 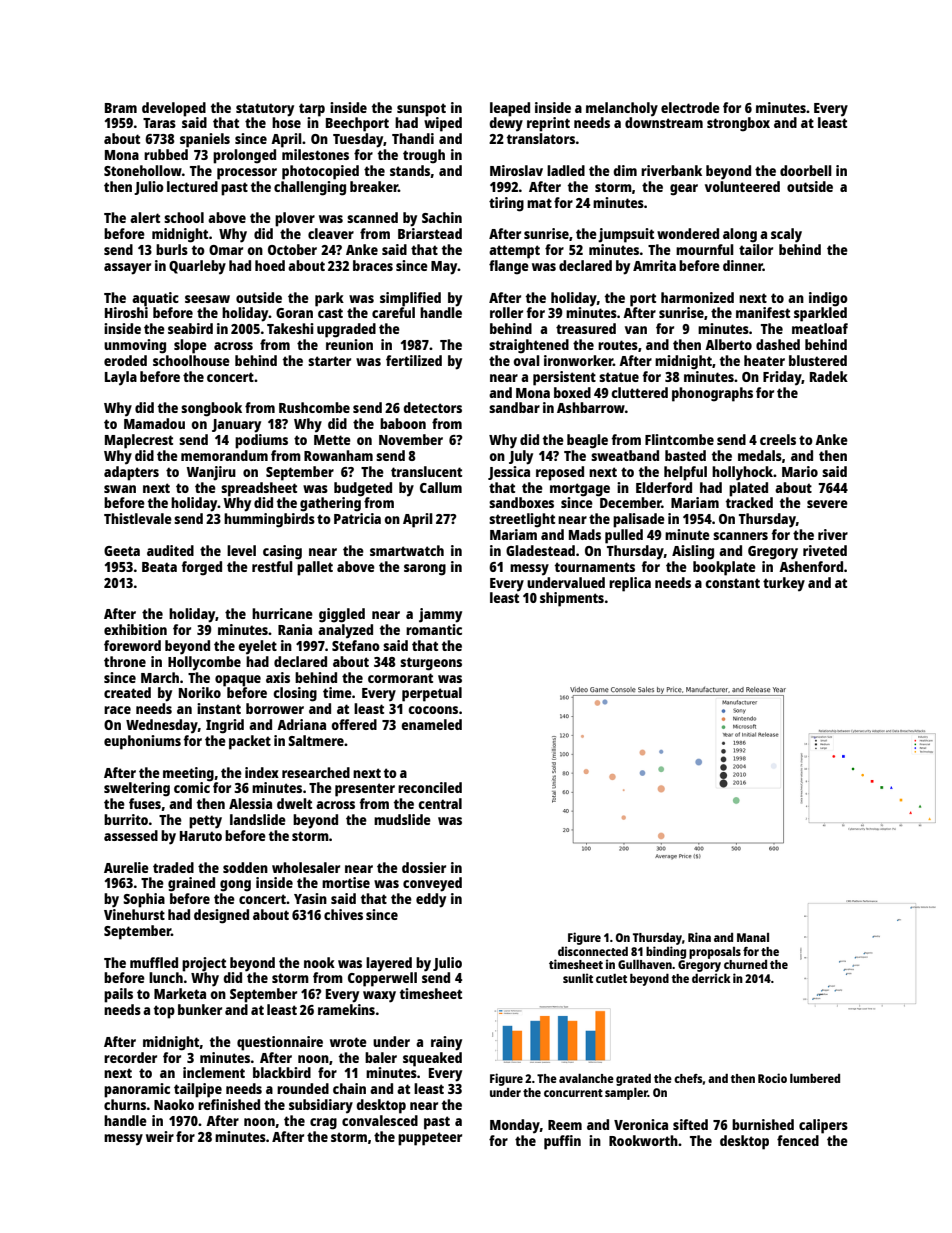 I want to click on concurrent, so click(x=573, y=1093).
